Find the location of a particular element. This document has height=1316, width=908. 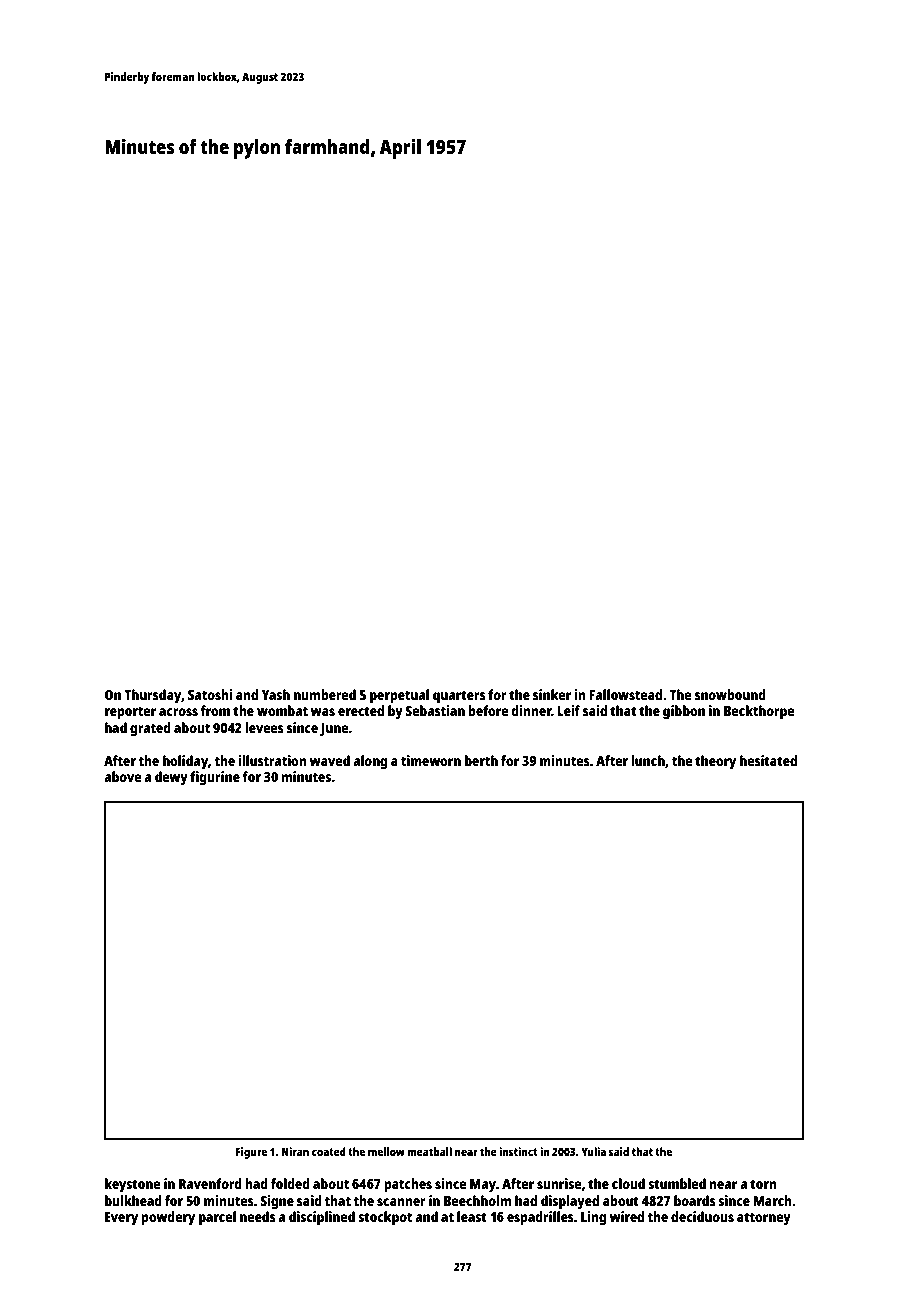

Figure is located at coordinates (251, 1153).
